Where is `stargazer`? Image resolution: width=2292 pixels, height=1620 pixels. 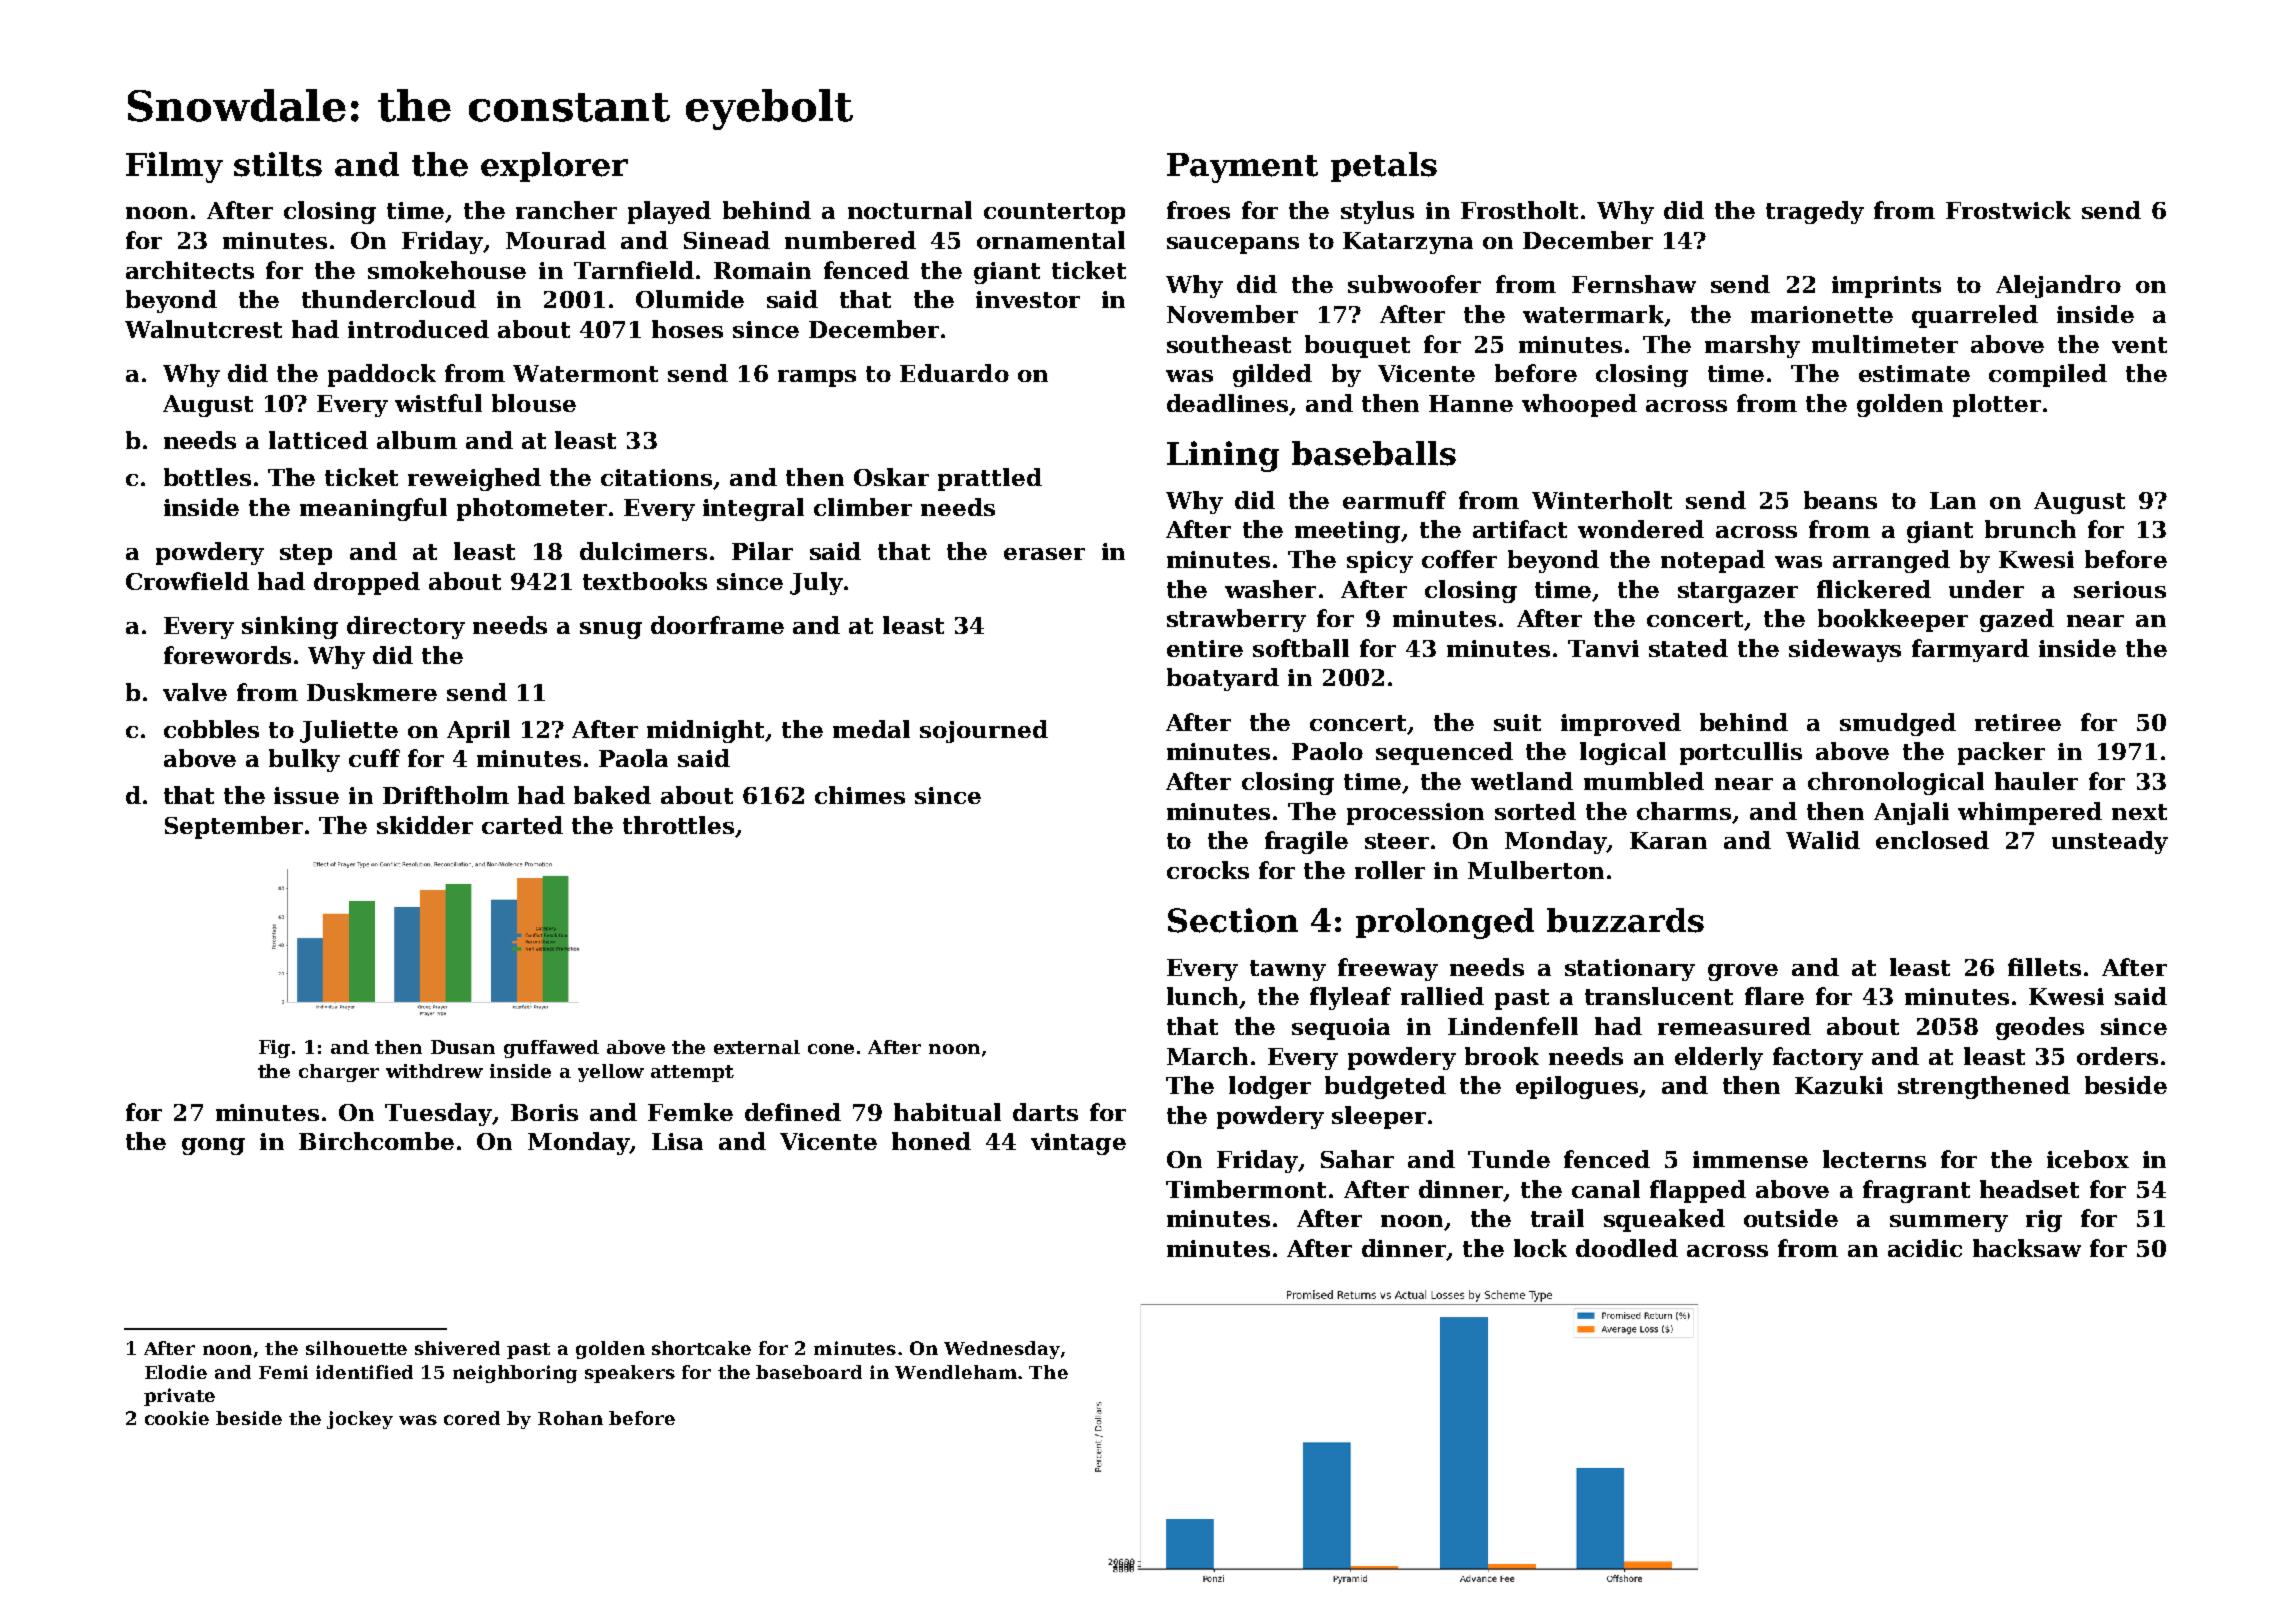 stargazer is located at coordinates (1738, 592).
